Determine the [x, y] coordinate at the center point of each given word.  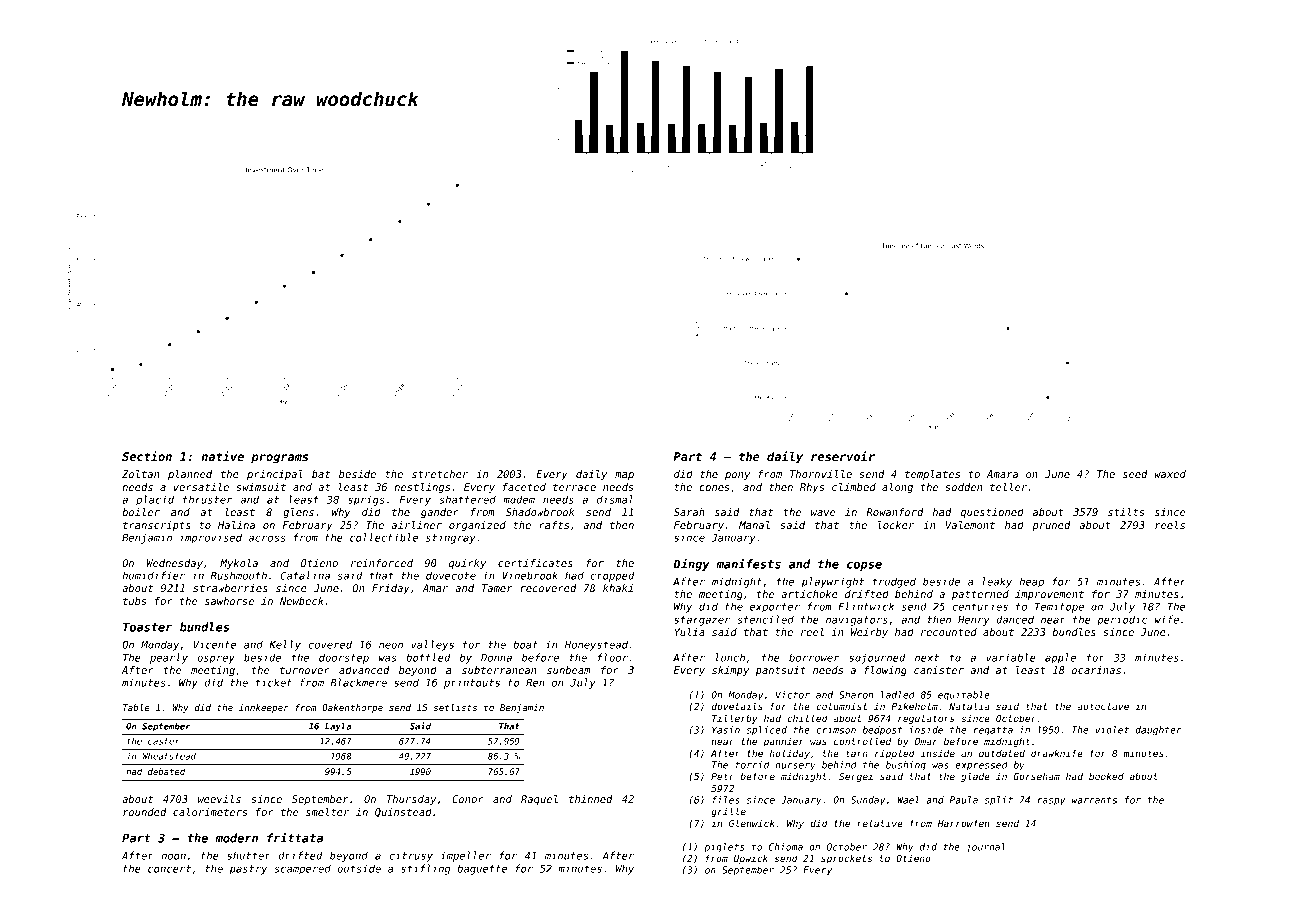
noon [174, 856]
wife [1166, 619]
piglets [724, 848]
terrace [574, 487]
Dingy [691, 565]
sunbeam [568, 670]
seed [1135, 474]
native [222, 456]
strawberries [230, 588]
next [927, 658]
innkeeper [264, 708]
